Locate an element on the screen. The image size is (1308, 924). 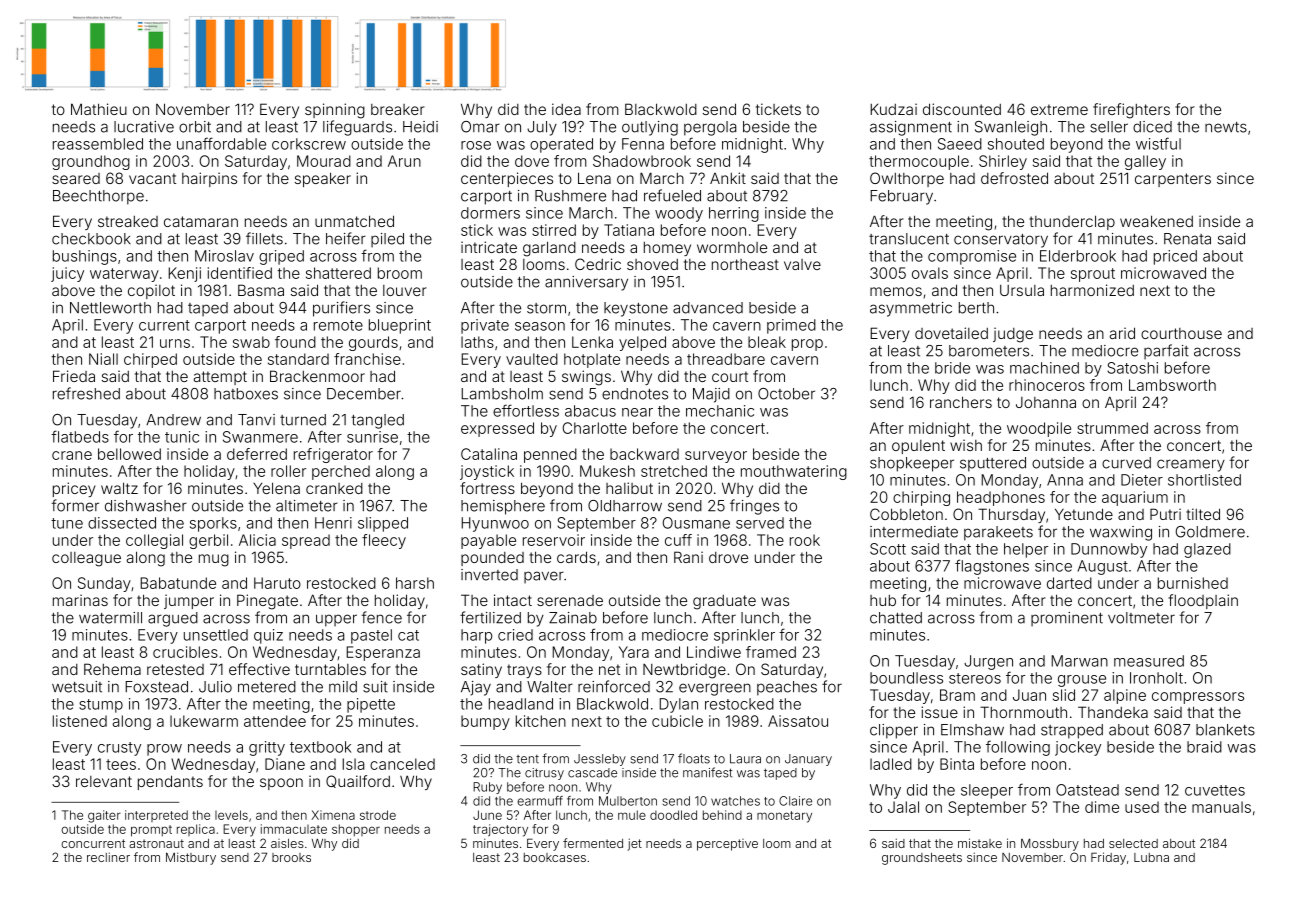
tilted is located at coordinates (1203, 514).
